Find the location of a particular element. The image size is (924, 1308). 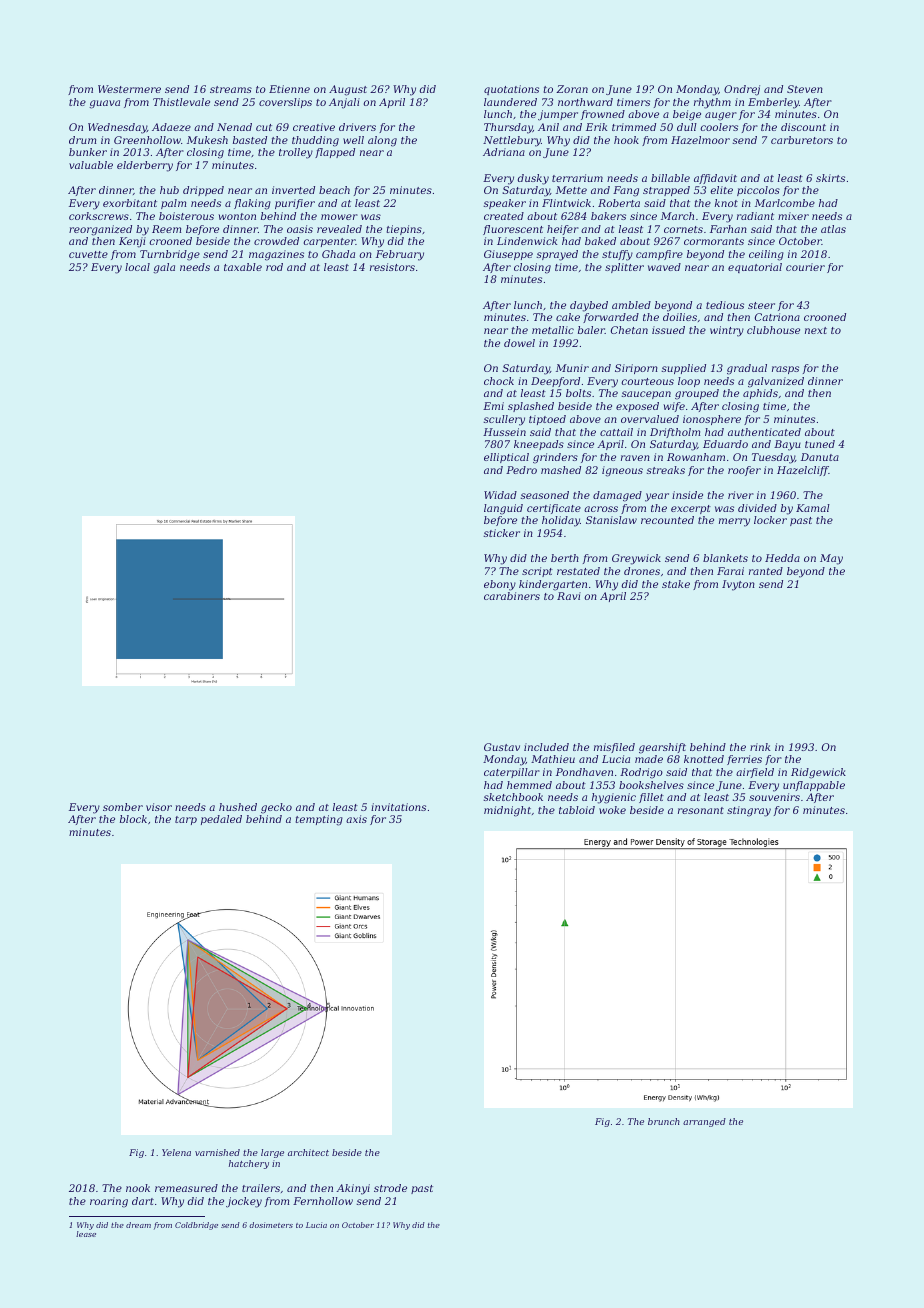

ranted is located at coordinates (766, 571).
